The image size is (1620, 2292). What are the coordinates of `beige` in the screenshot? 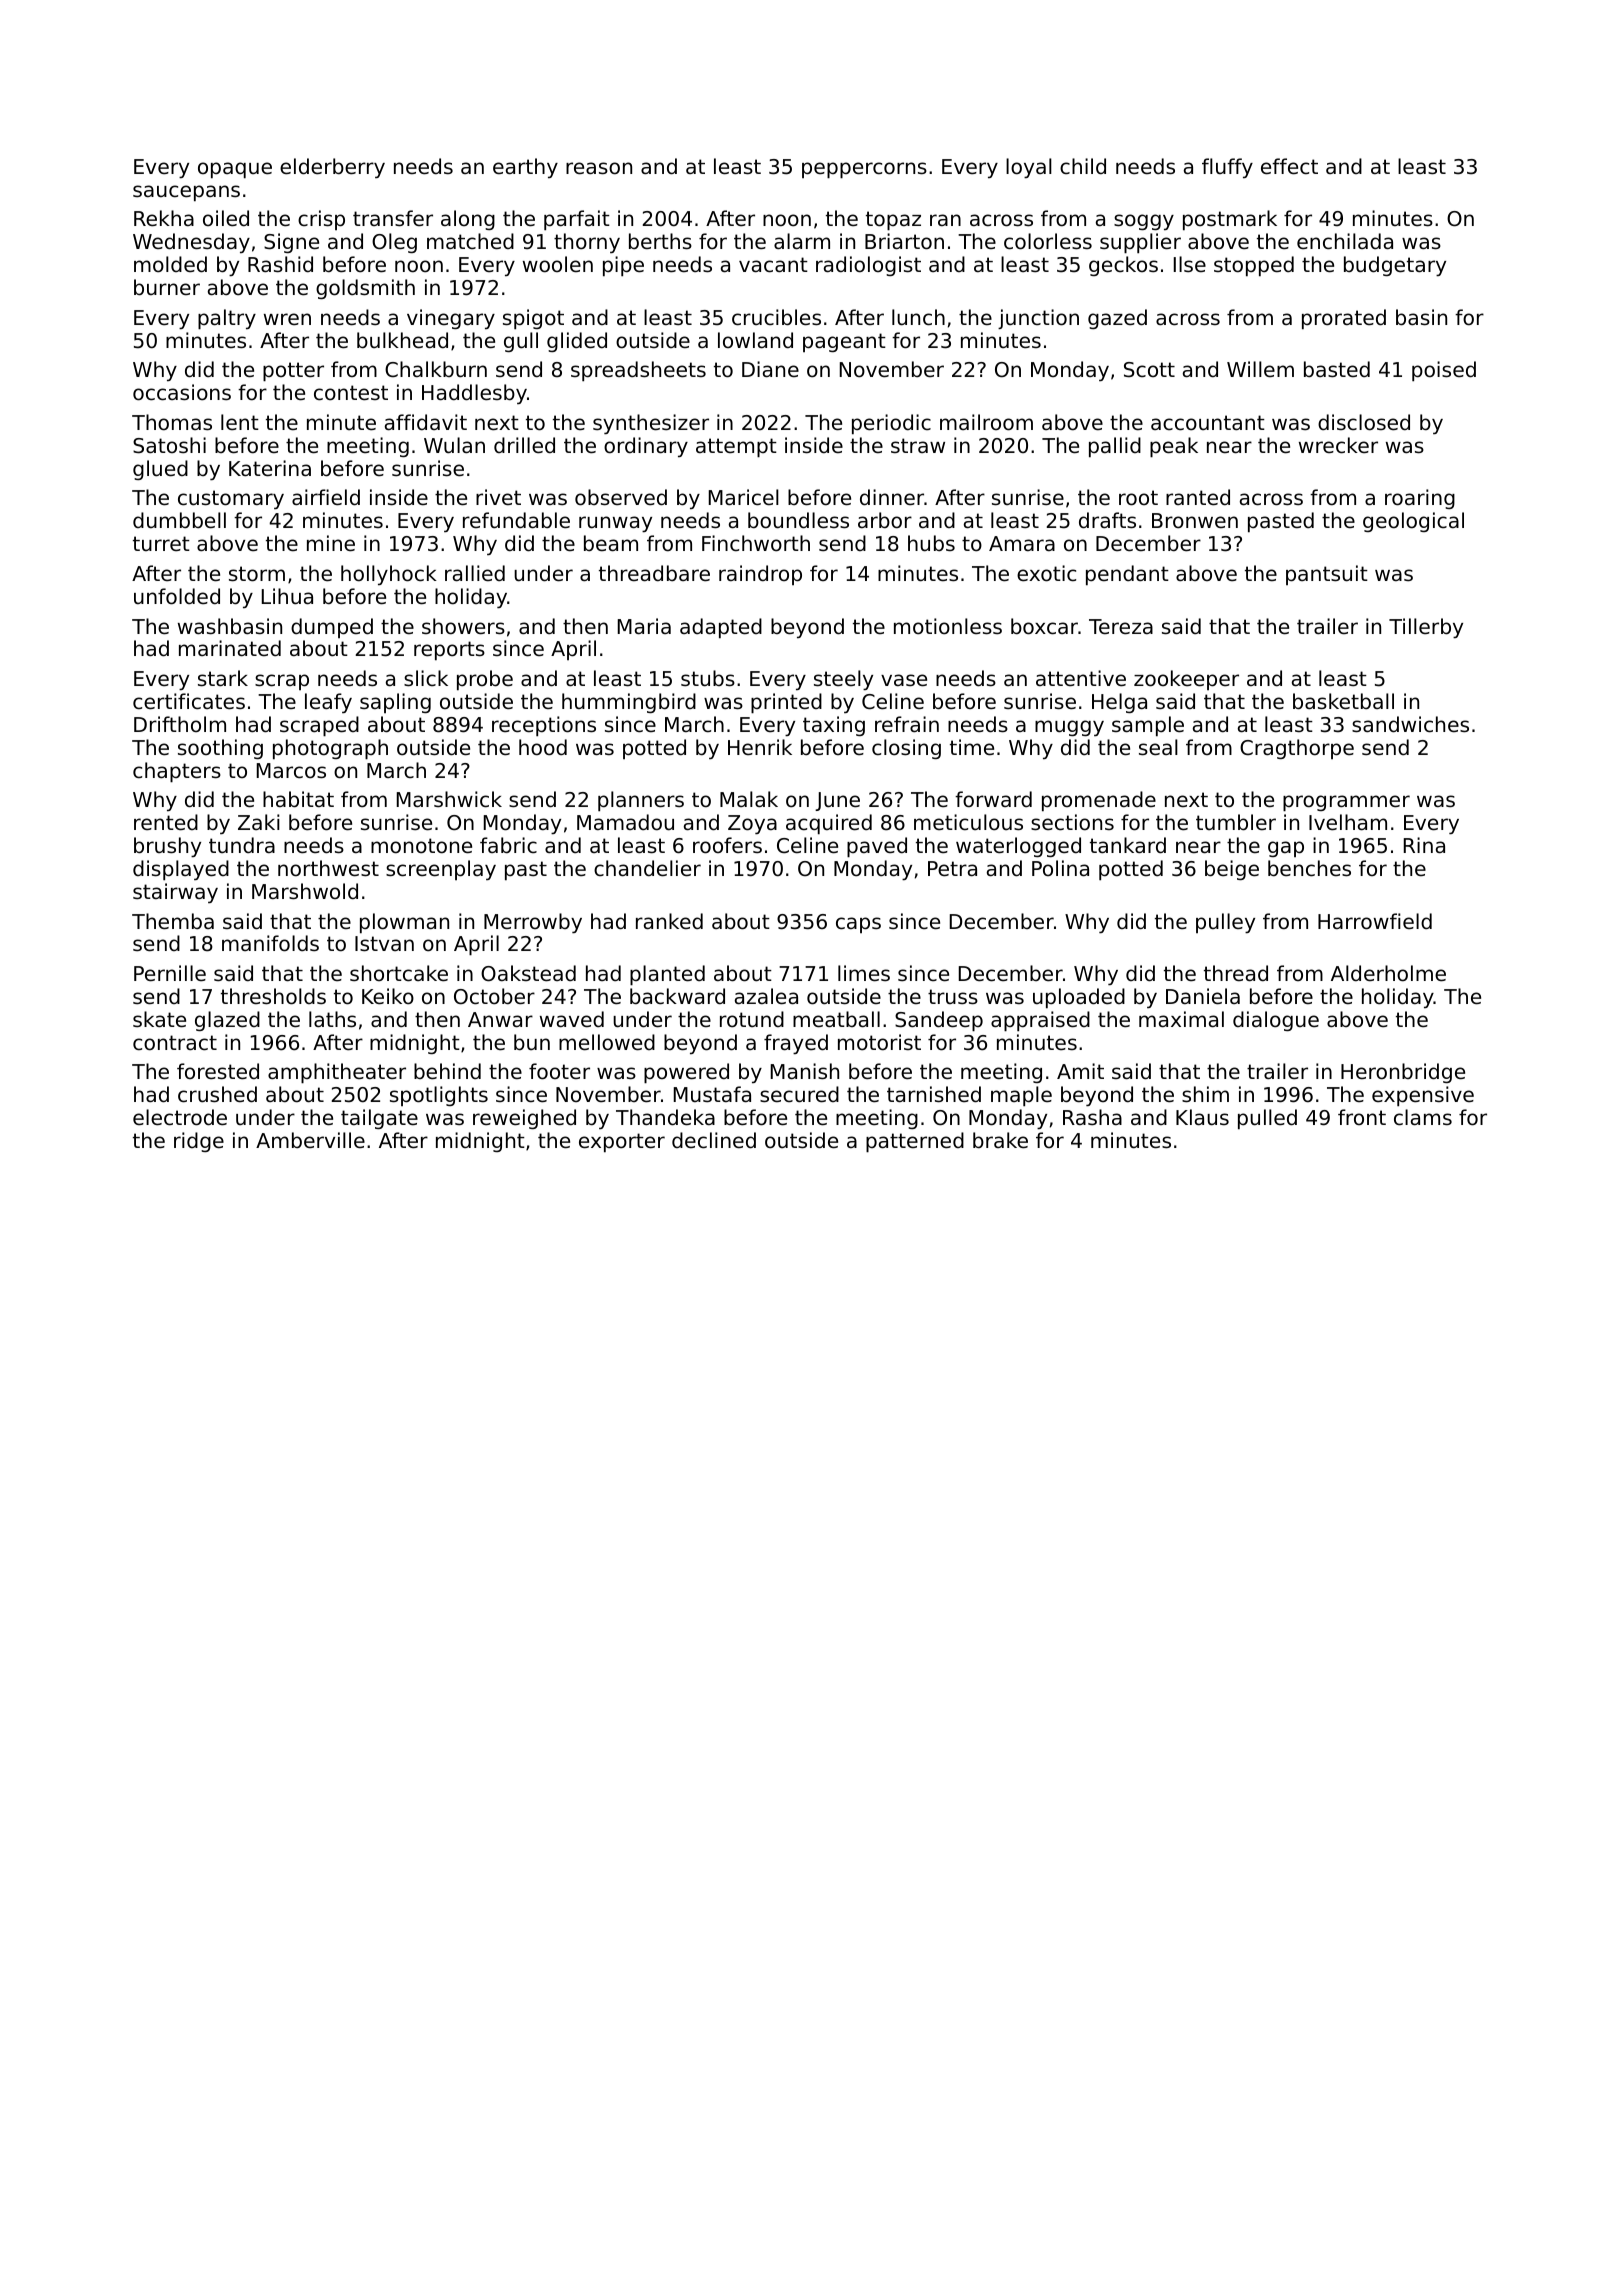 It's located at (1232, 870).
